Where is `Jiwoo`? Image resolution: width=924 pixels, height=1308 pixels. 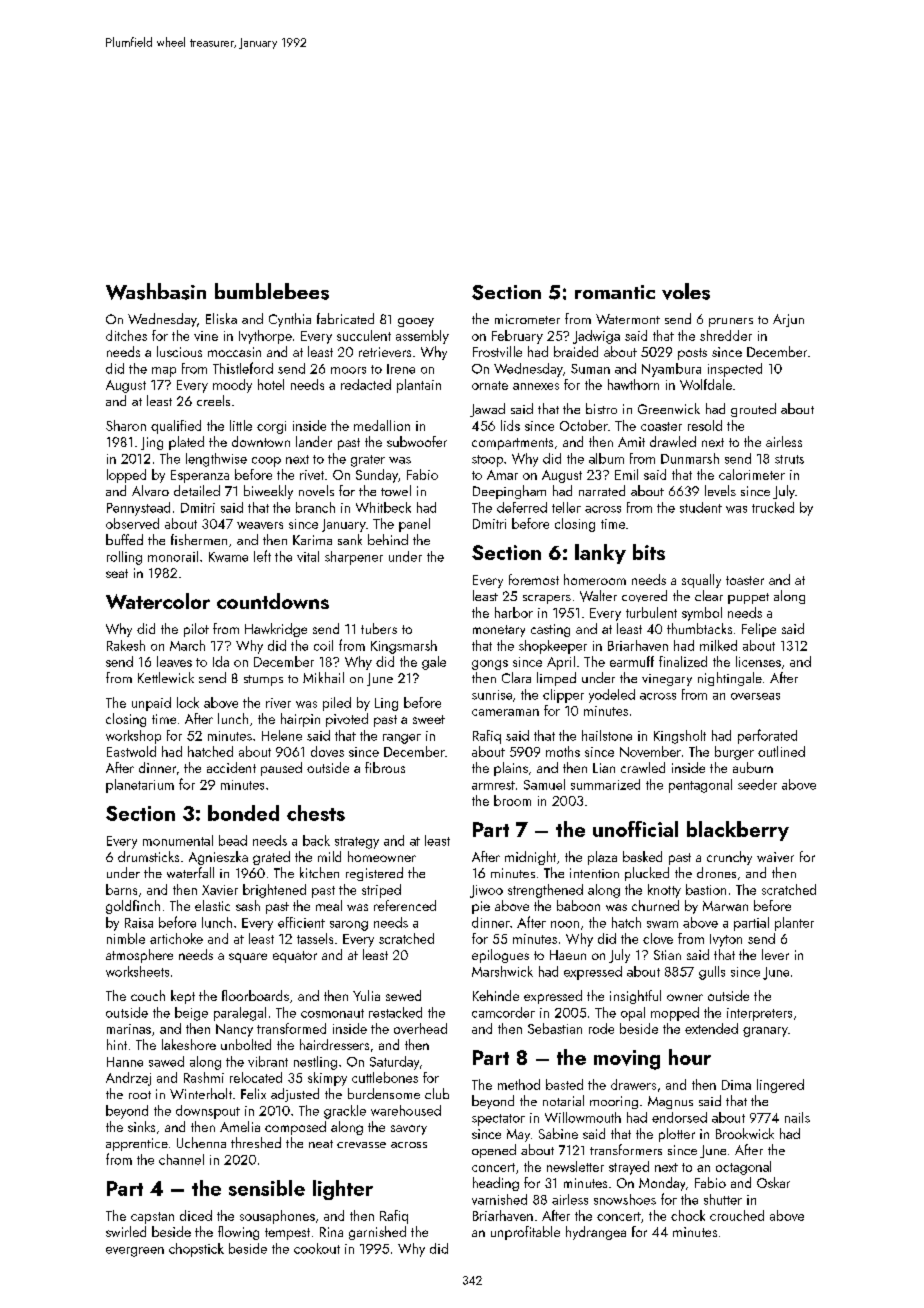 Jiwoo is located at coordinates (486, 891).
